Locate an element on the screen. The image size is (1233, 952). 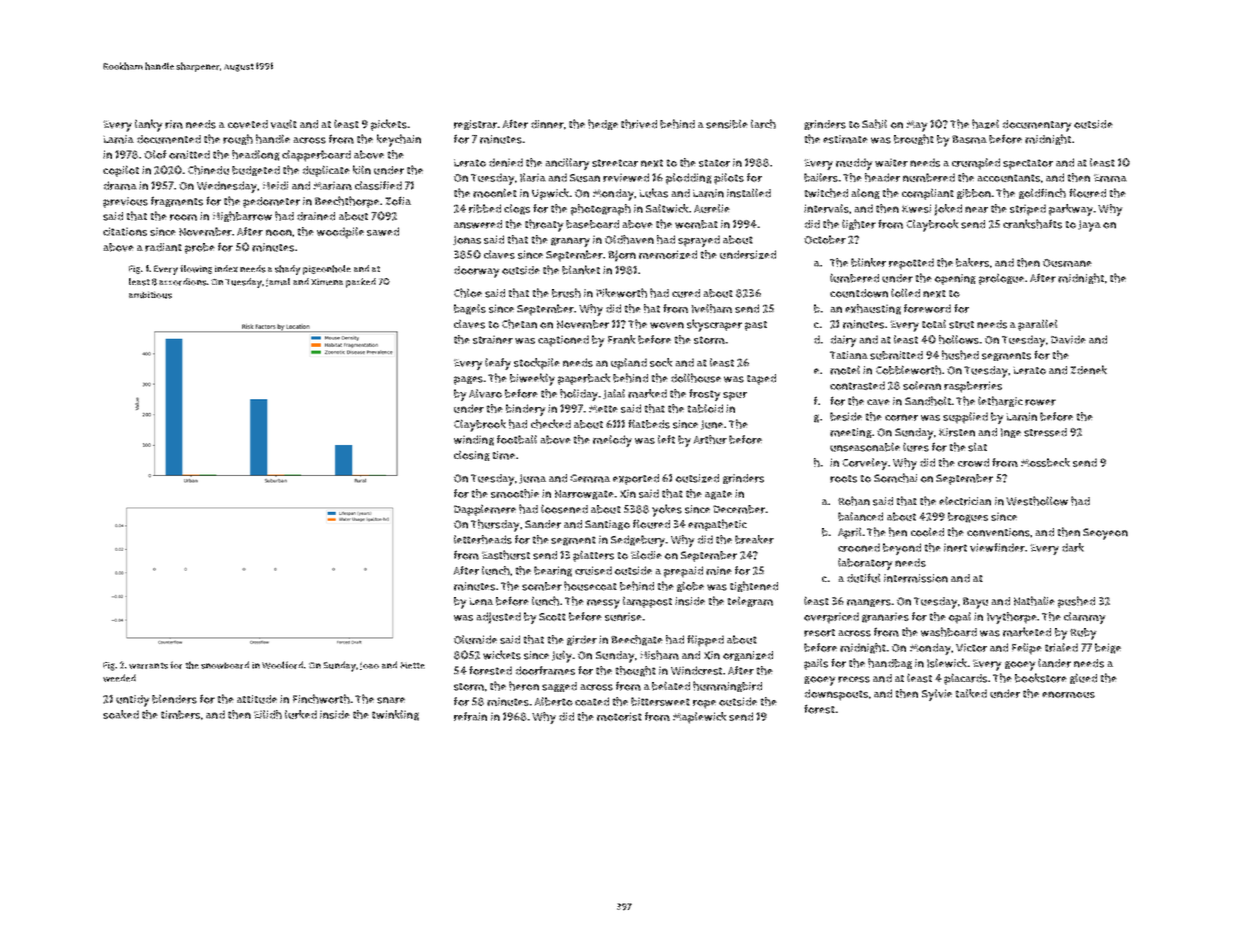
warrants is located at coordinates (148, 666).
